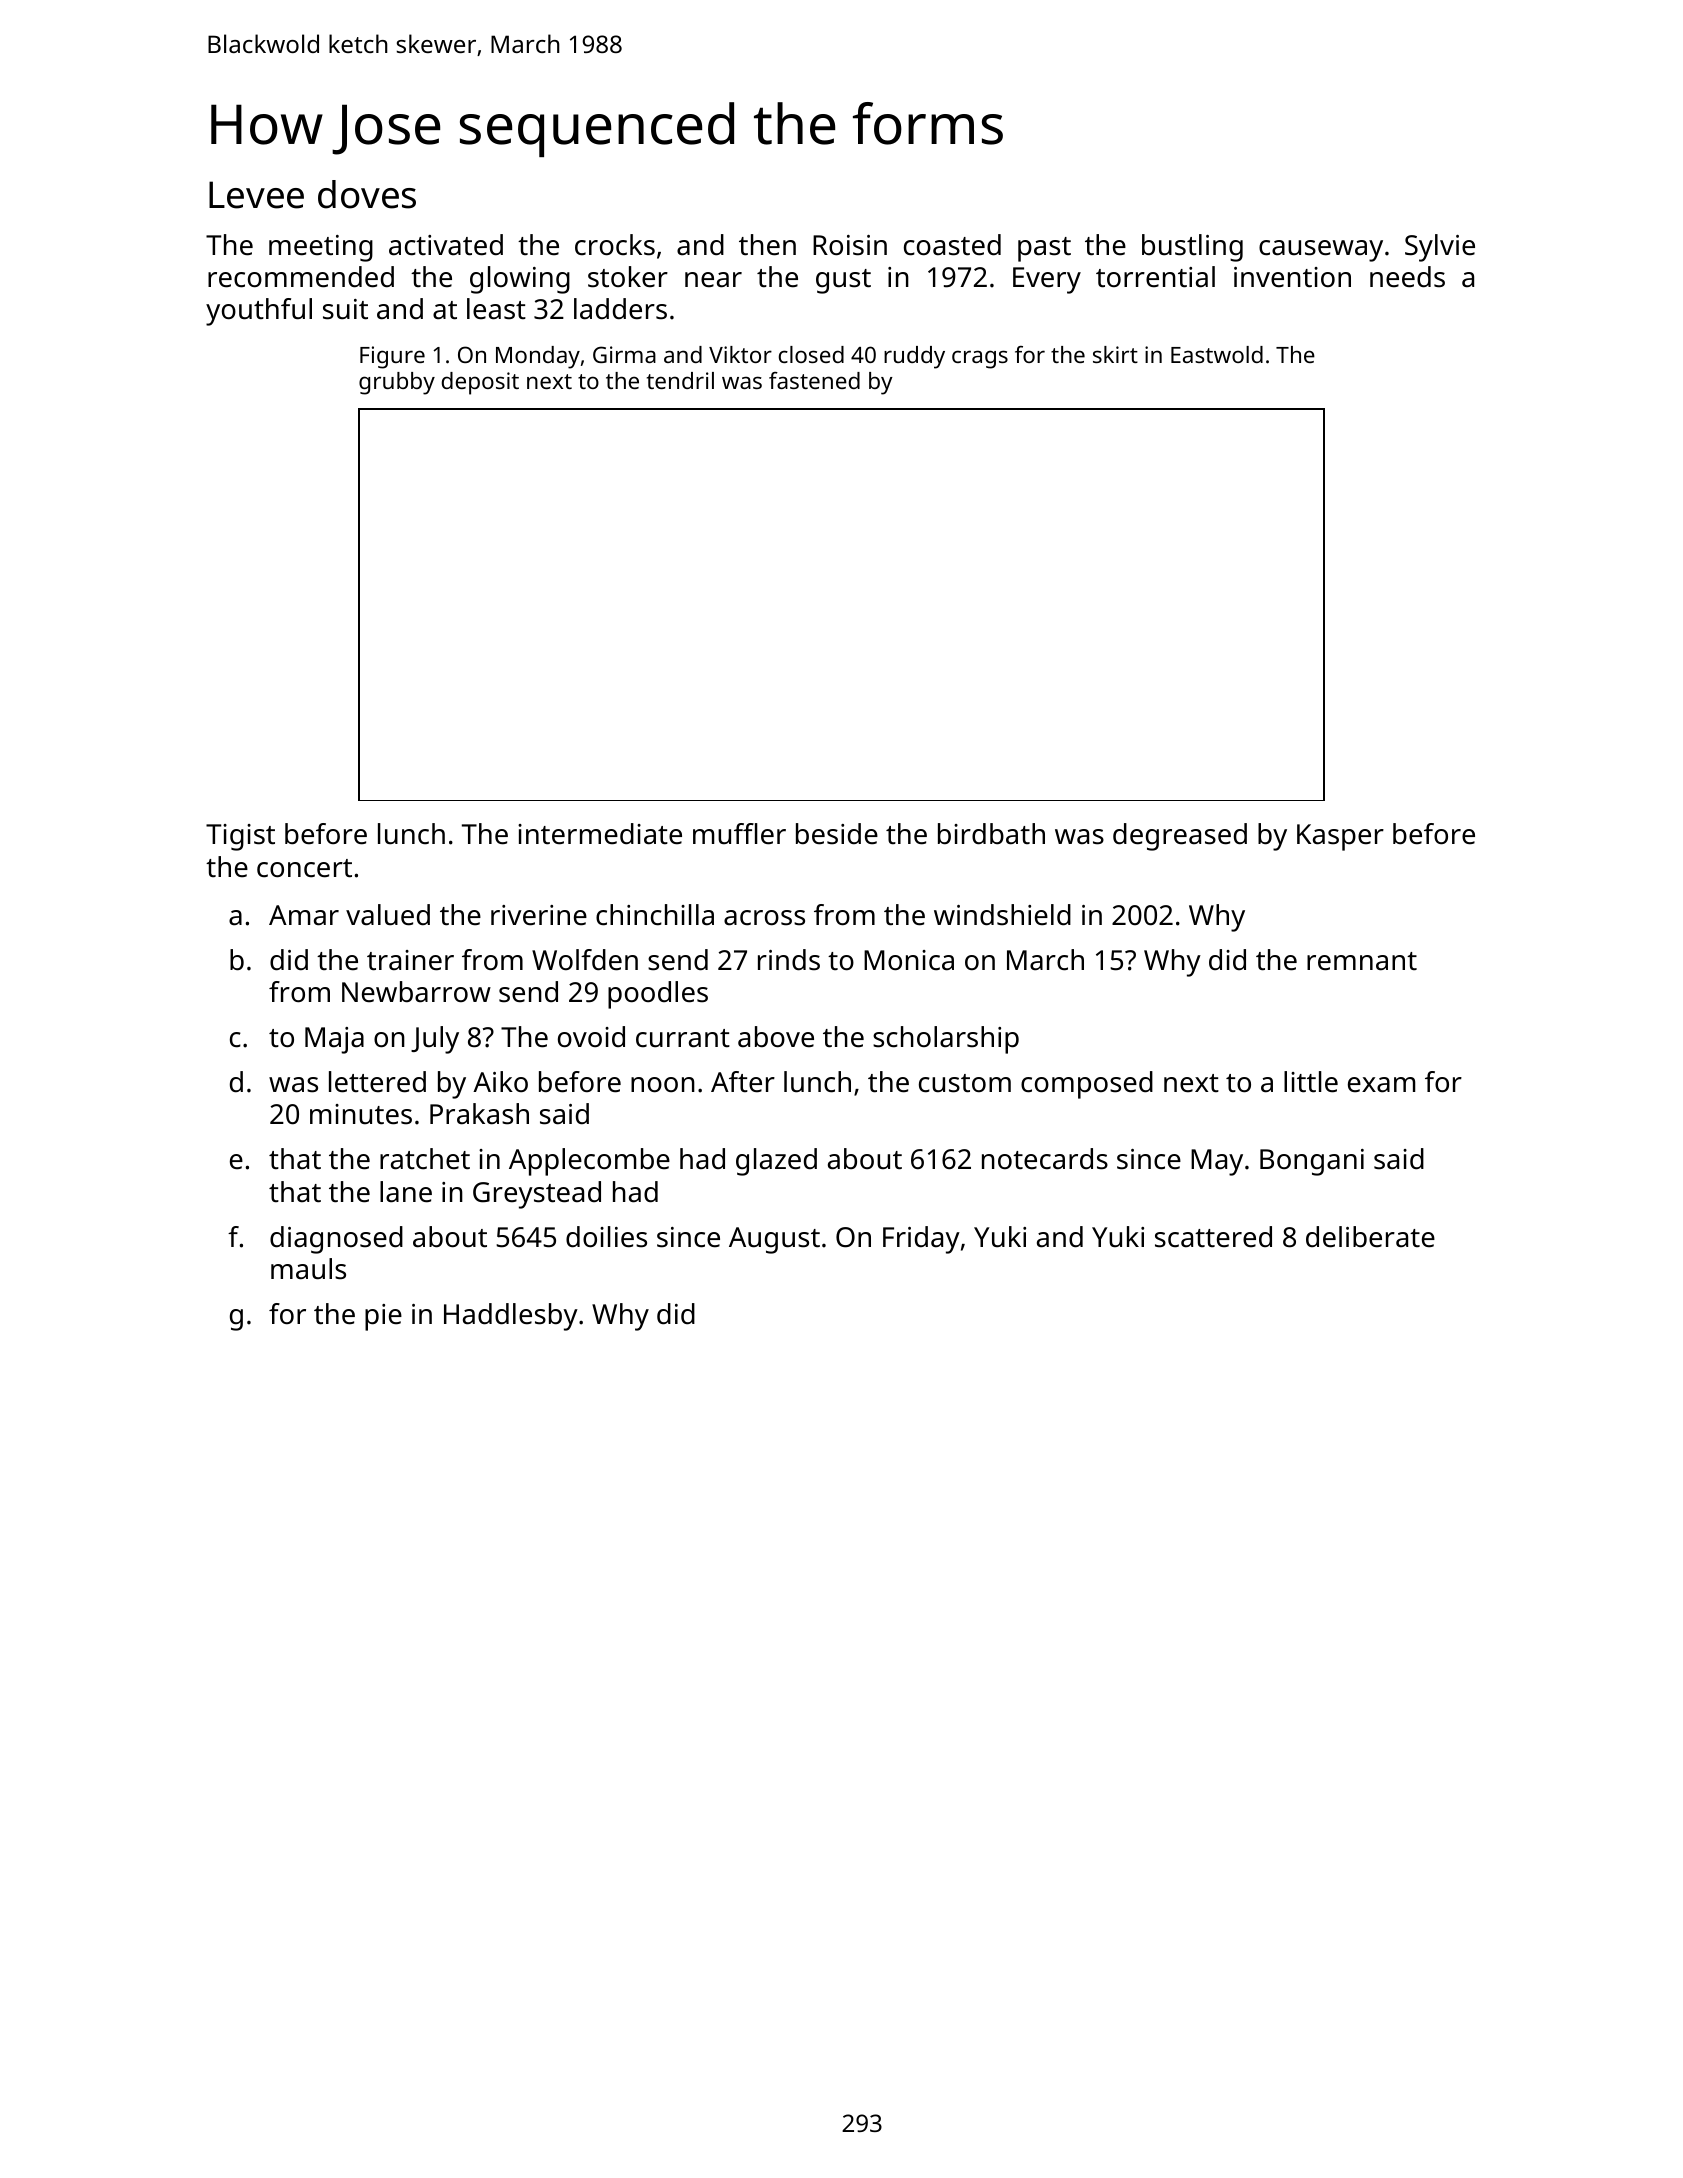 This image has height=2178, width=1683. Describe the element at coordinates (367, 194) in the image. I see `doves` at that location.
